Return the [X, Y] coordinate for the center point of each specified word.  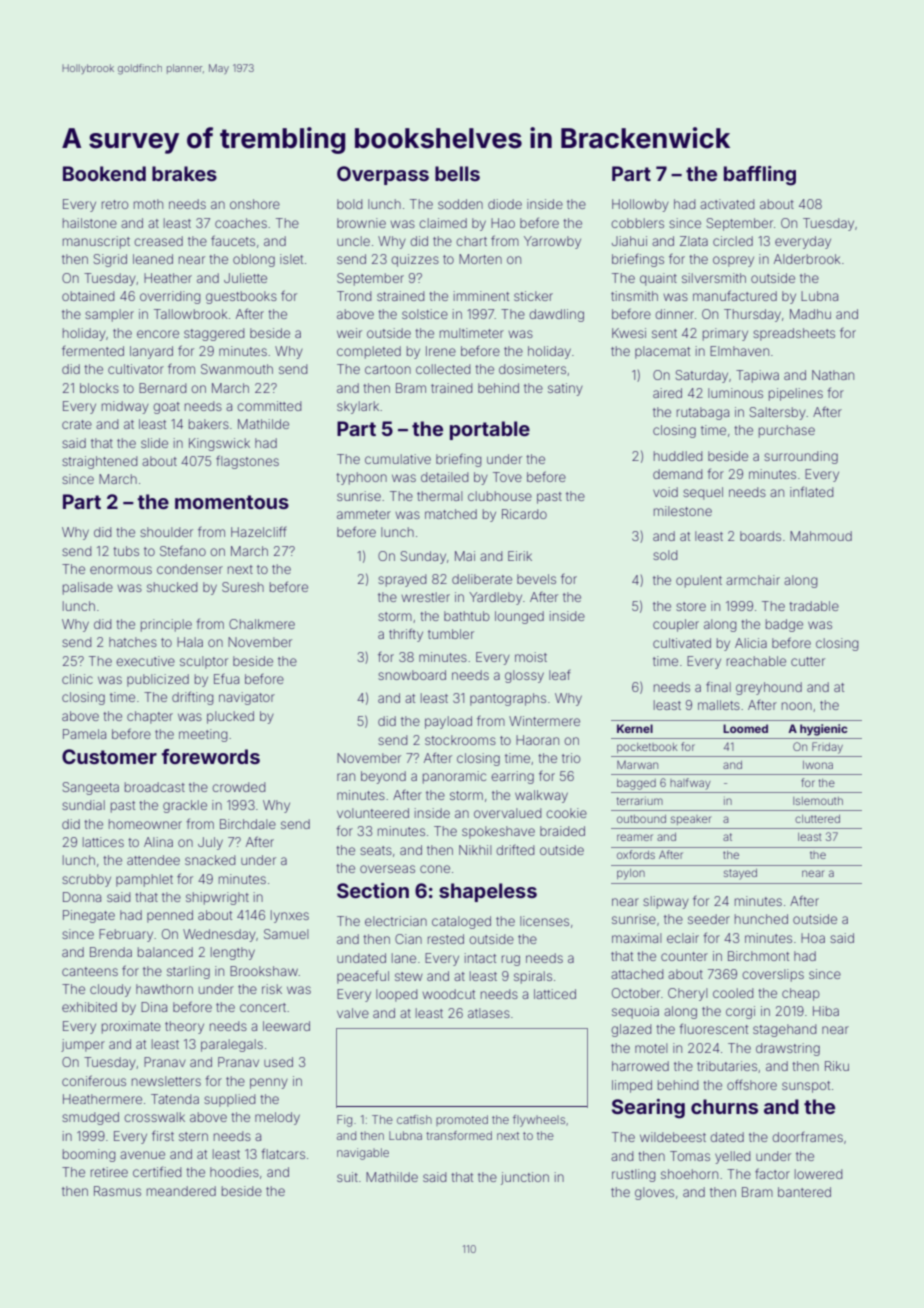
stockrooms [460, 740]
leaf [560, 675]
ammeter [364, 514]
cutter [808, 661]
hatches [133, 642]
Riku [837, 1066]
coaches [241, 223]
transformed [459, 1135]
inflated [812, 491]
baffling [760, 176]
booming [89, 1155]
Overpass [383, 175]
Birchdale [248, 824]
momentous [232, 502]
